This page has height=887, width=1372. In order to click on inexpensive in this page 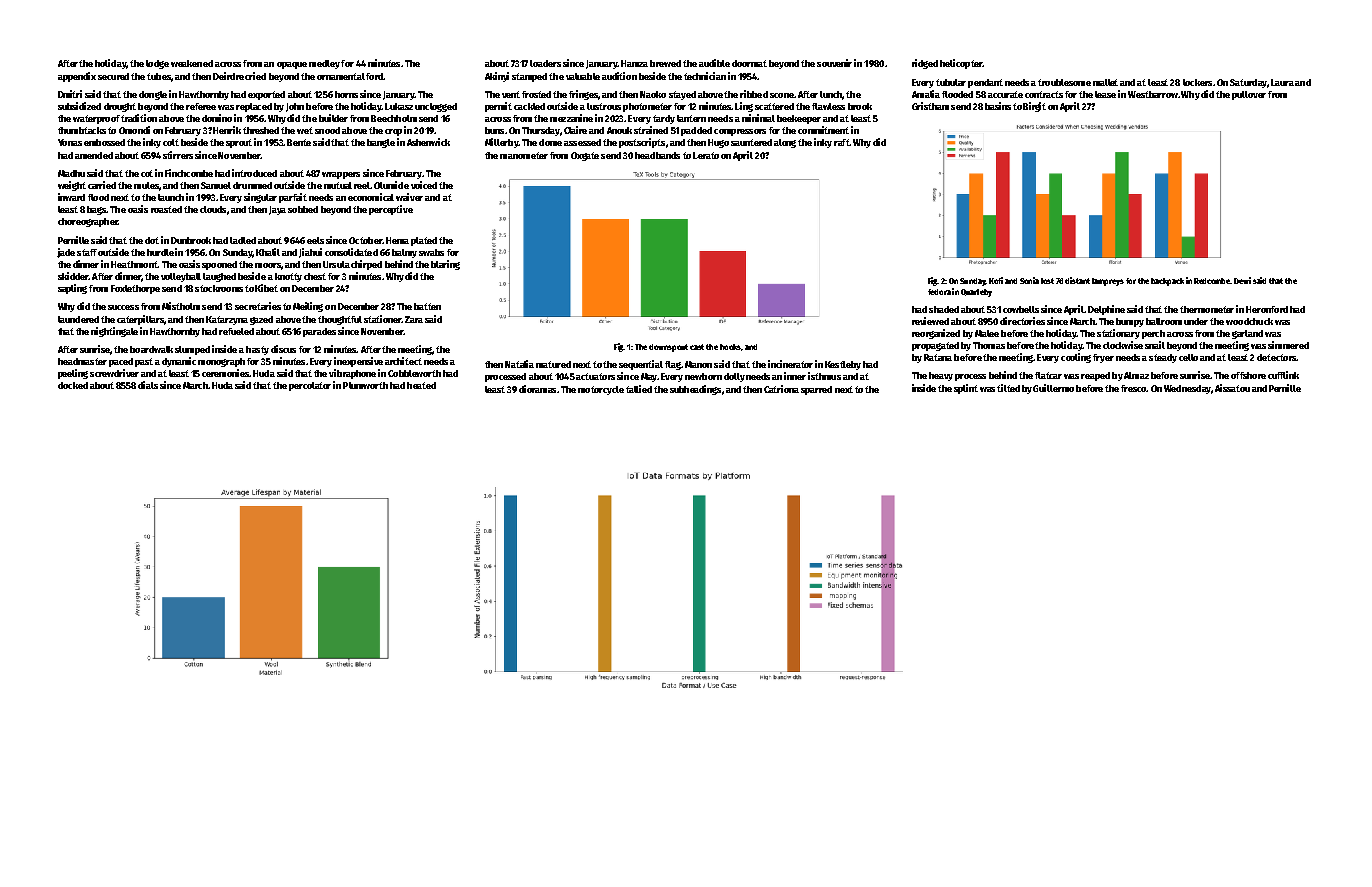, I will do `click(358, 362)`.
